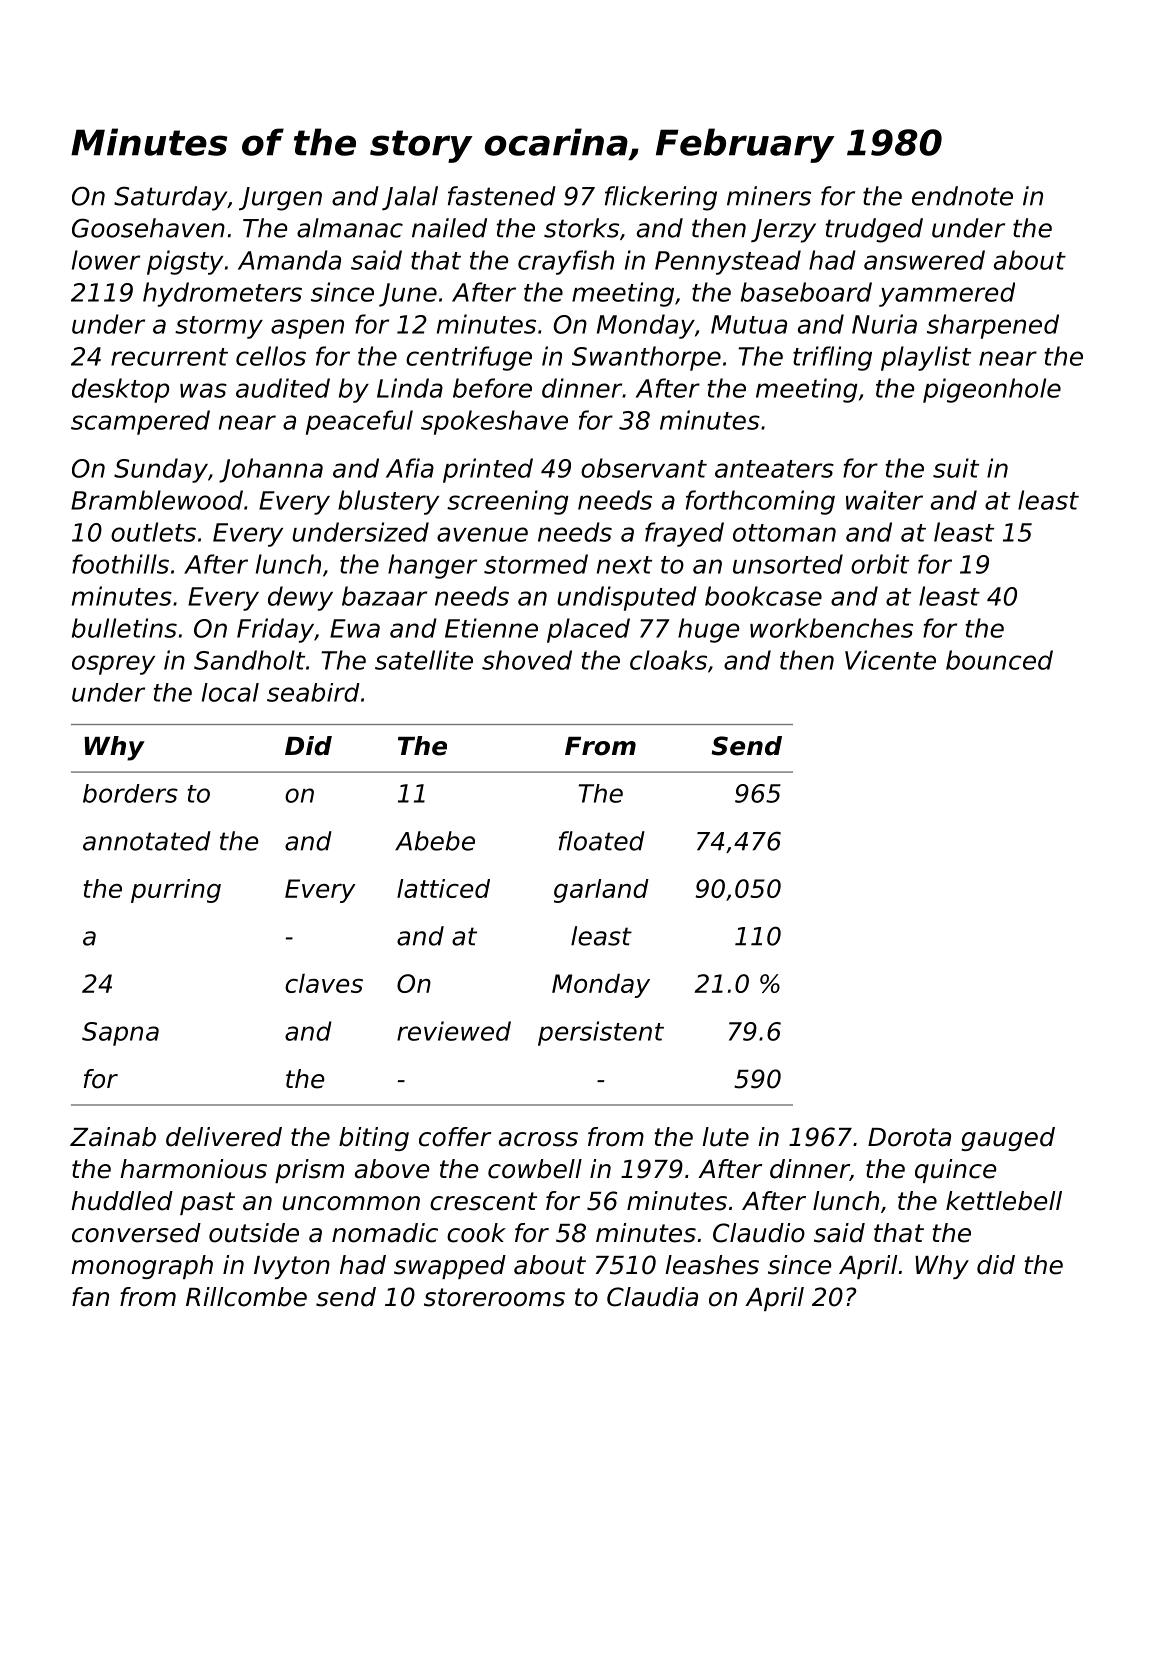 The width and height of the image is (1165, 1654). Describe the element at coordinates (924, 260) in the image. I see `answered` at that location.
